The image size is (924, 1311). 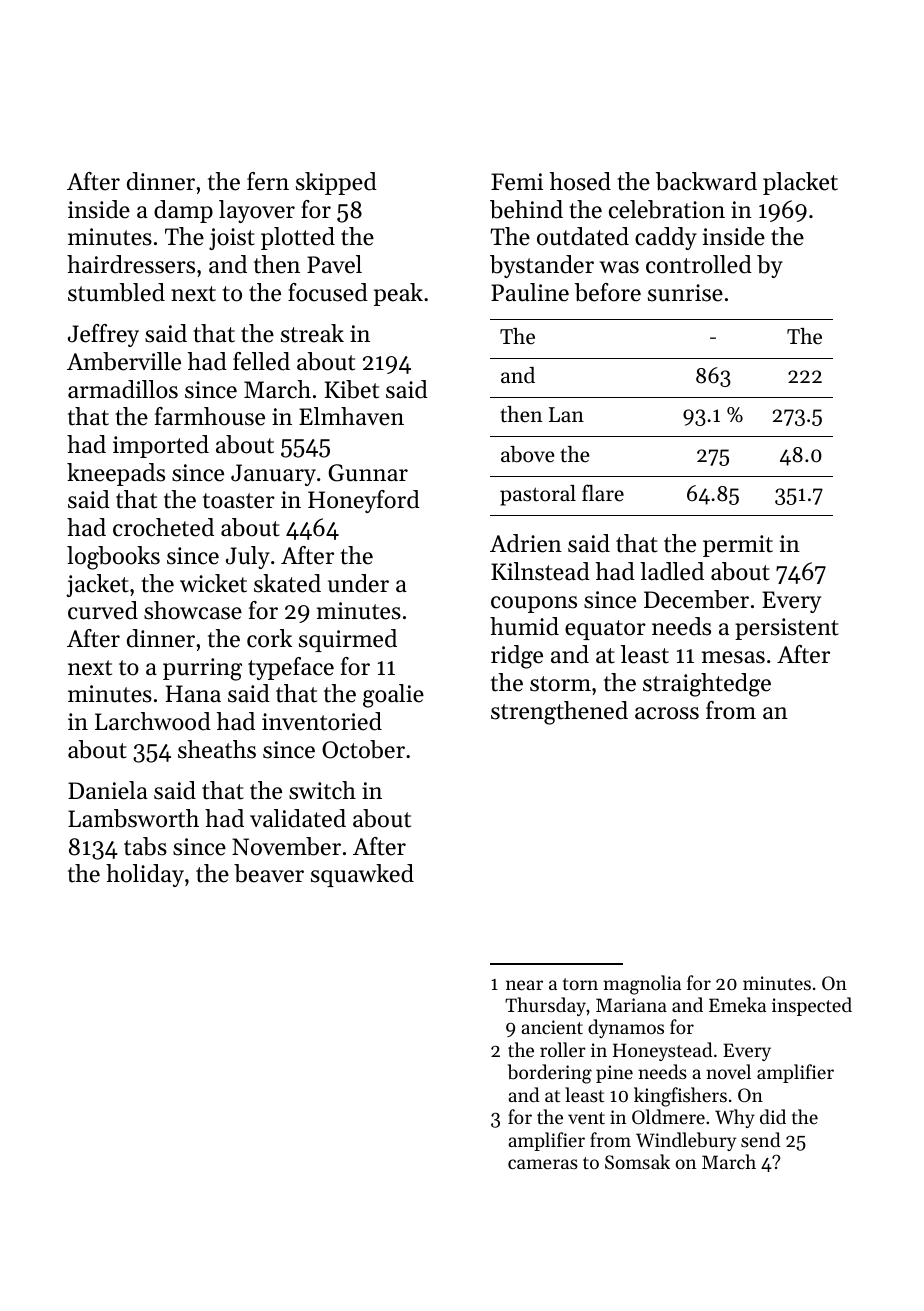 What do you see at coordinates (737, 1004) in the page?
I see `Emeka` at bounding box center [737, 1004].
